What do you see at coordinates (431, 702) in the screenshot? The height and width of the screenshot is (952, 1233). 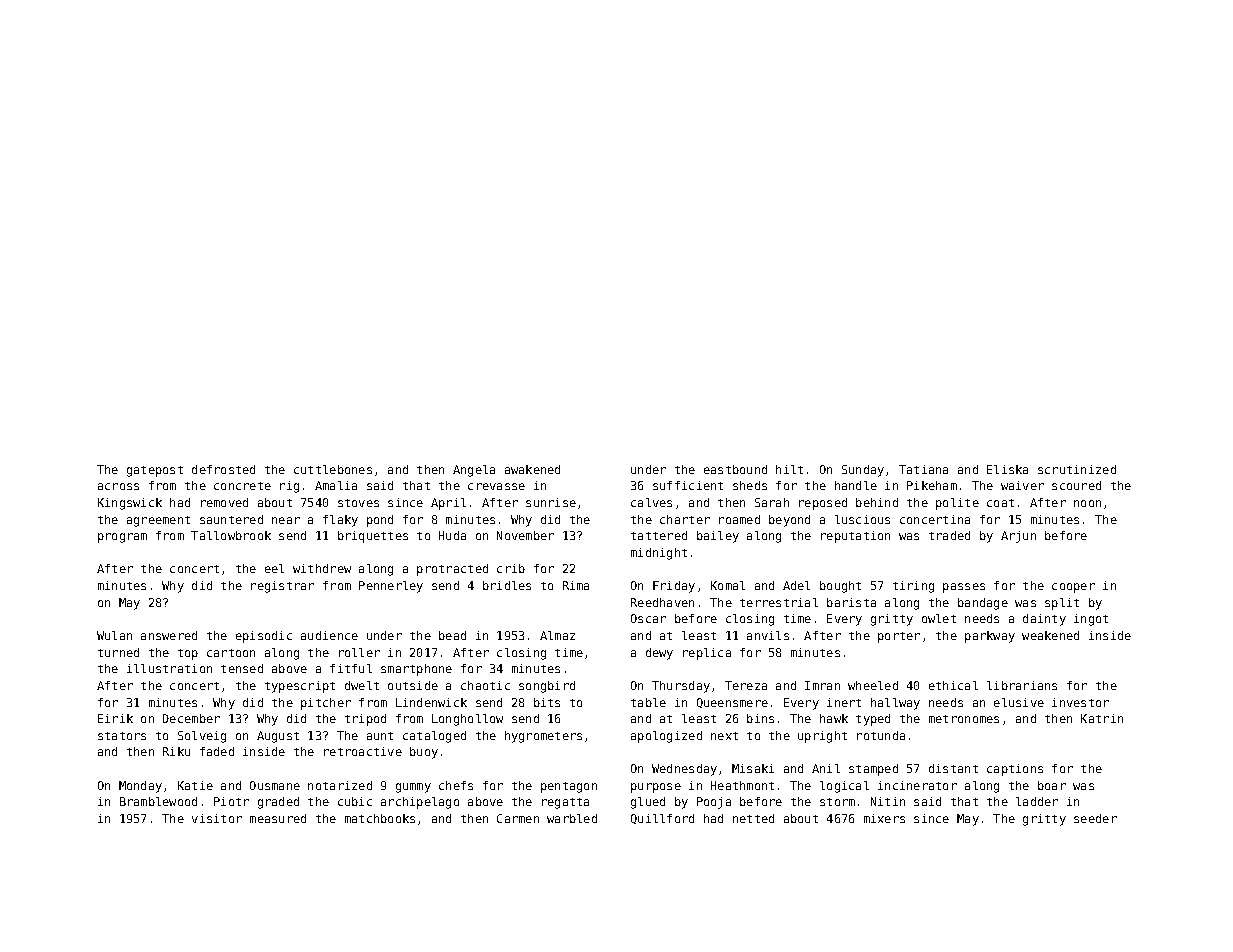 I see `Lindenwick` at bounding box center [431, 702].
